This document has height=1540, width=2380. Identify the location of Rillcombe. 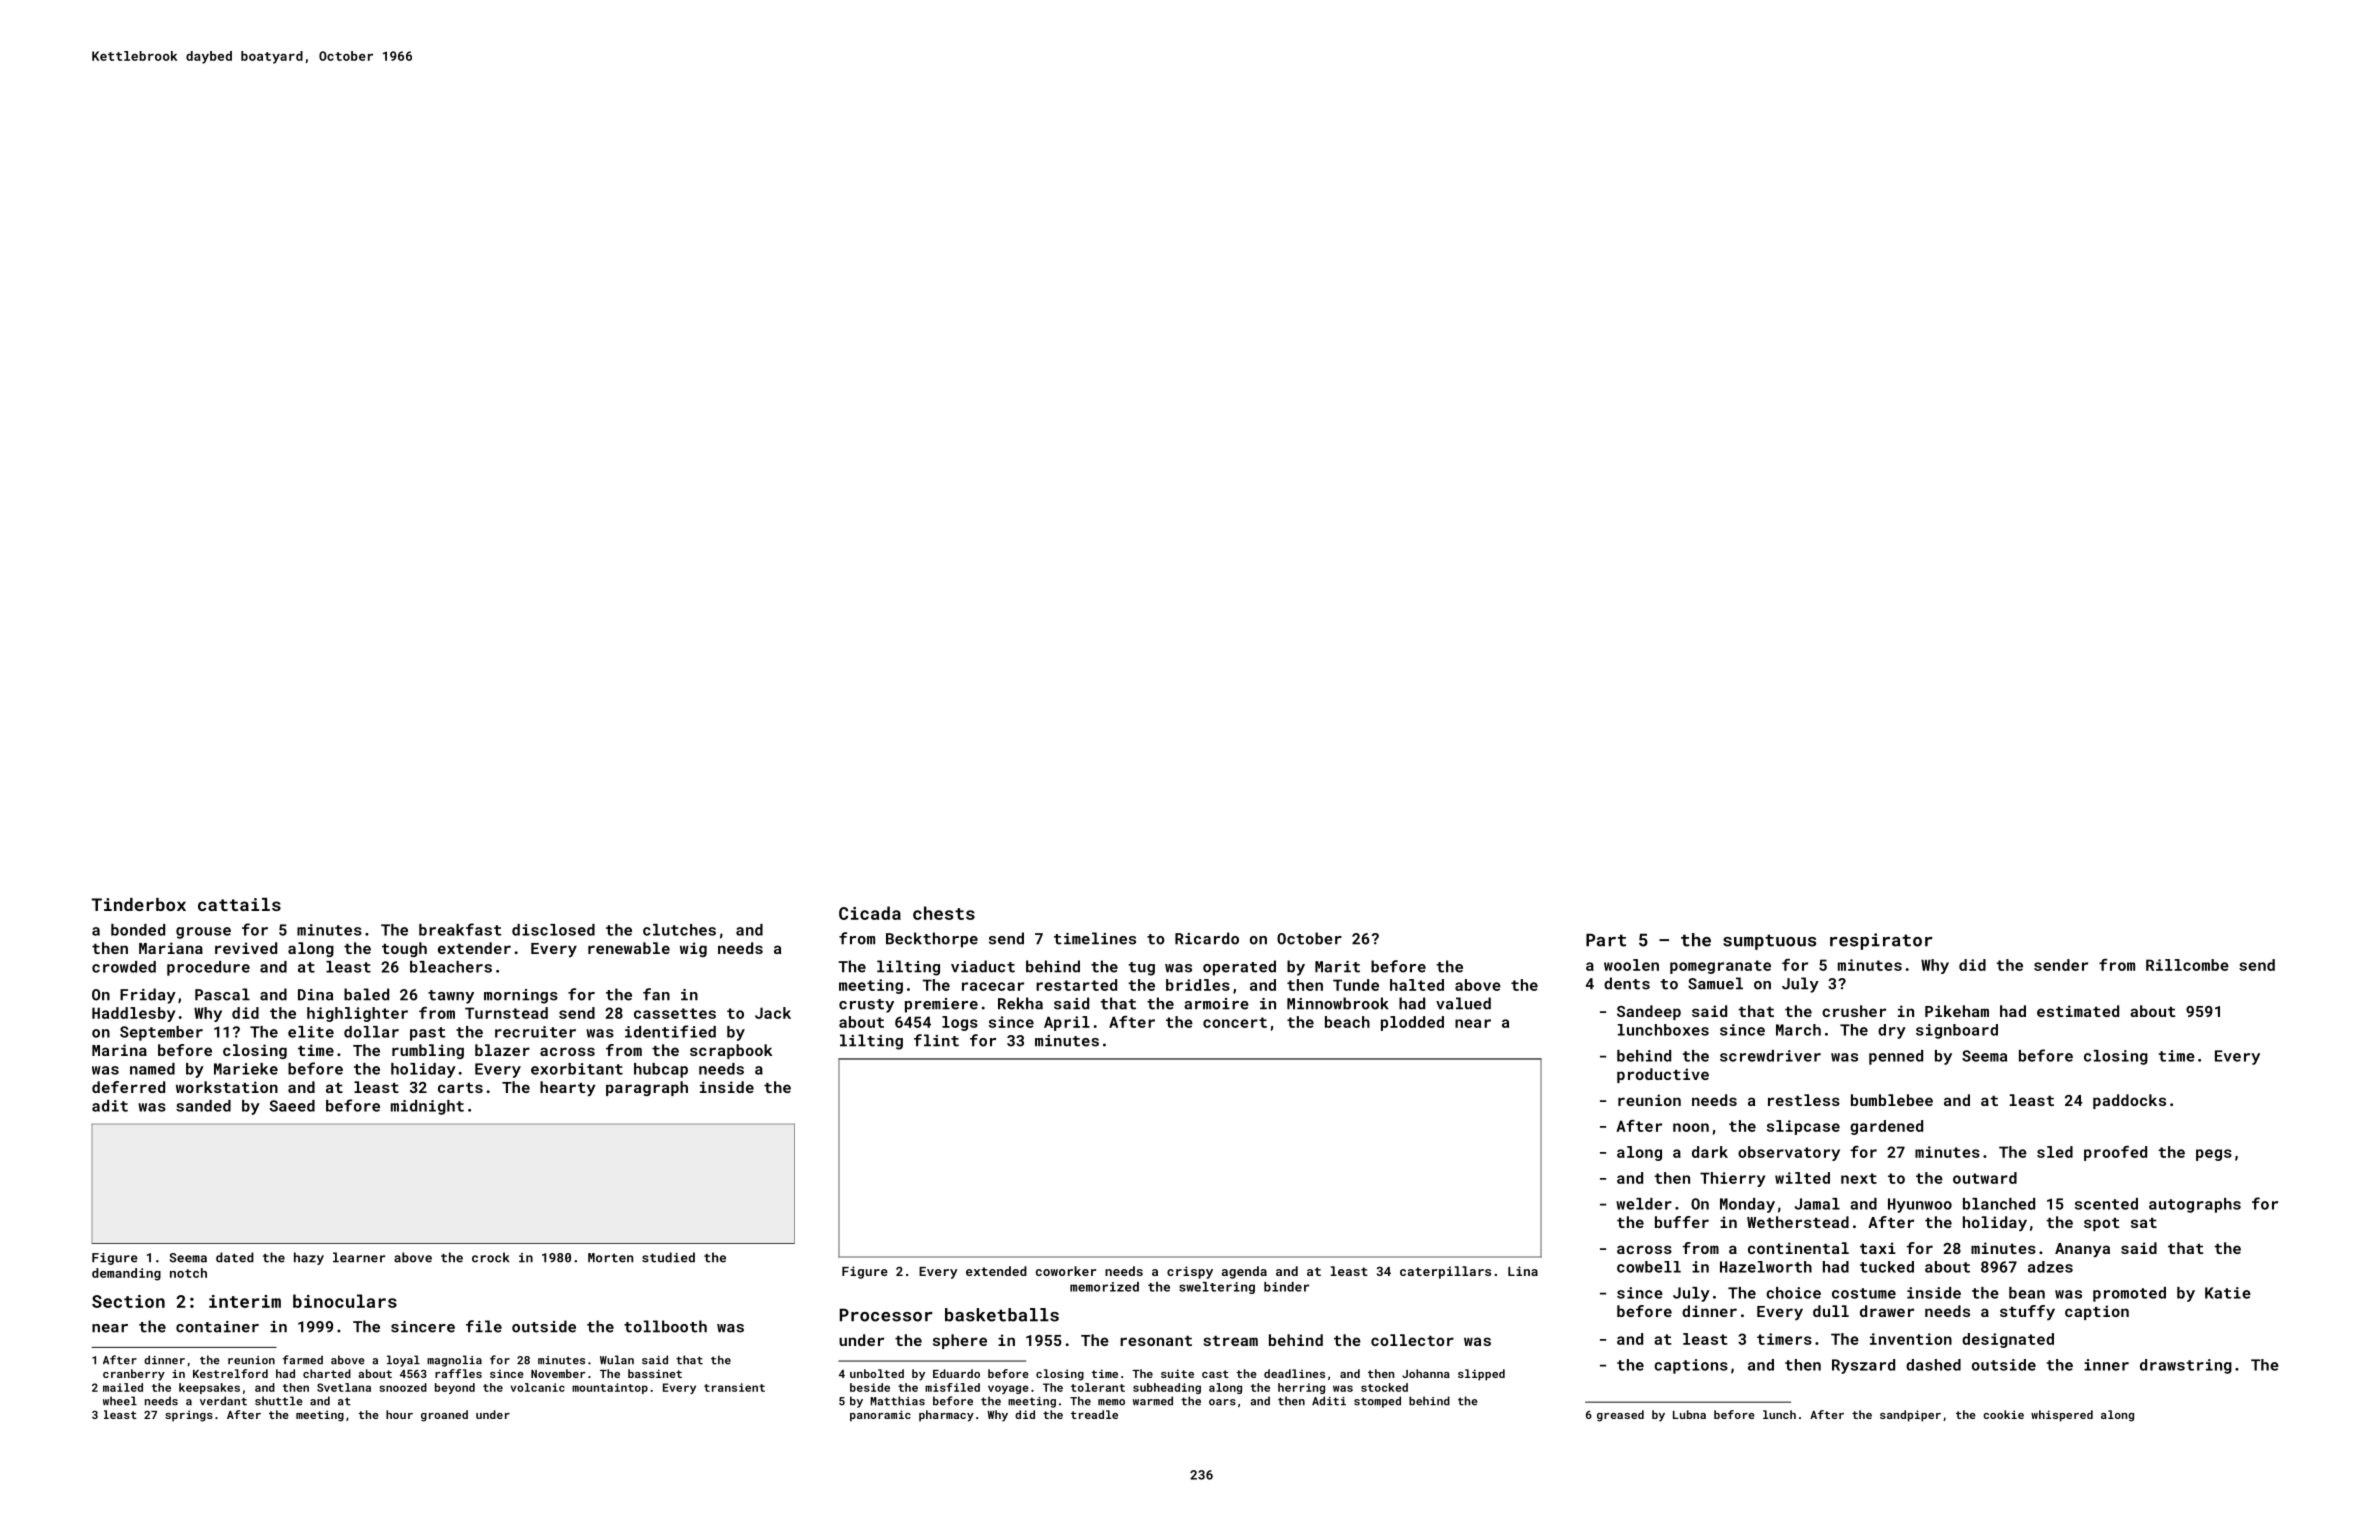
(2187, 965).
